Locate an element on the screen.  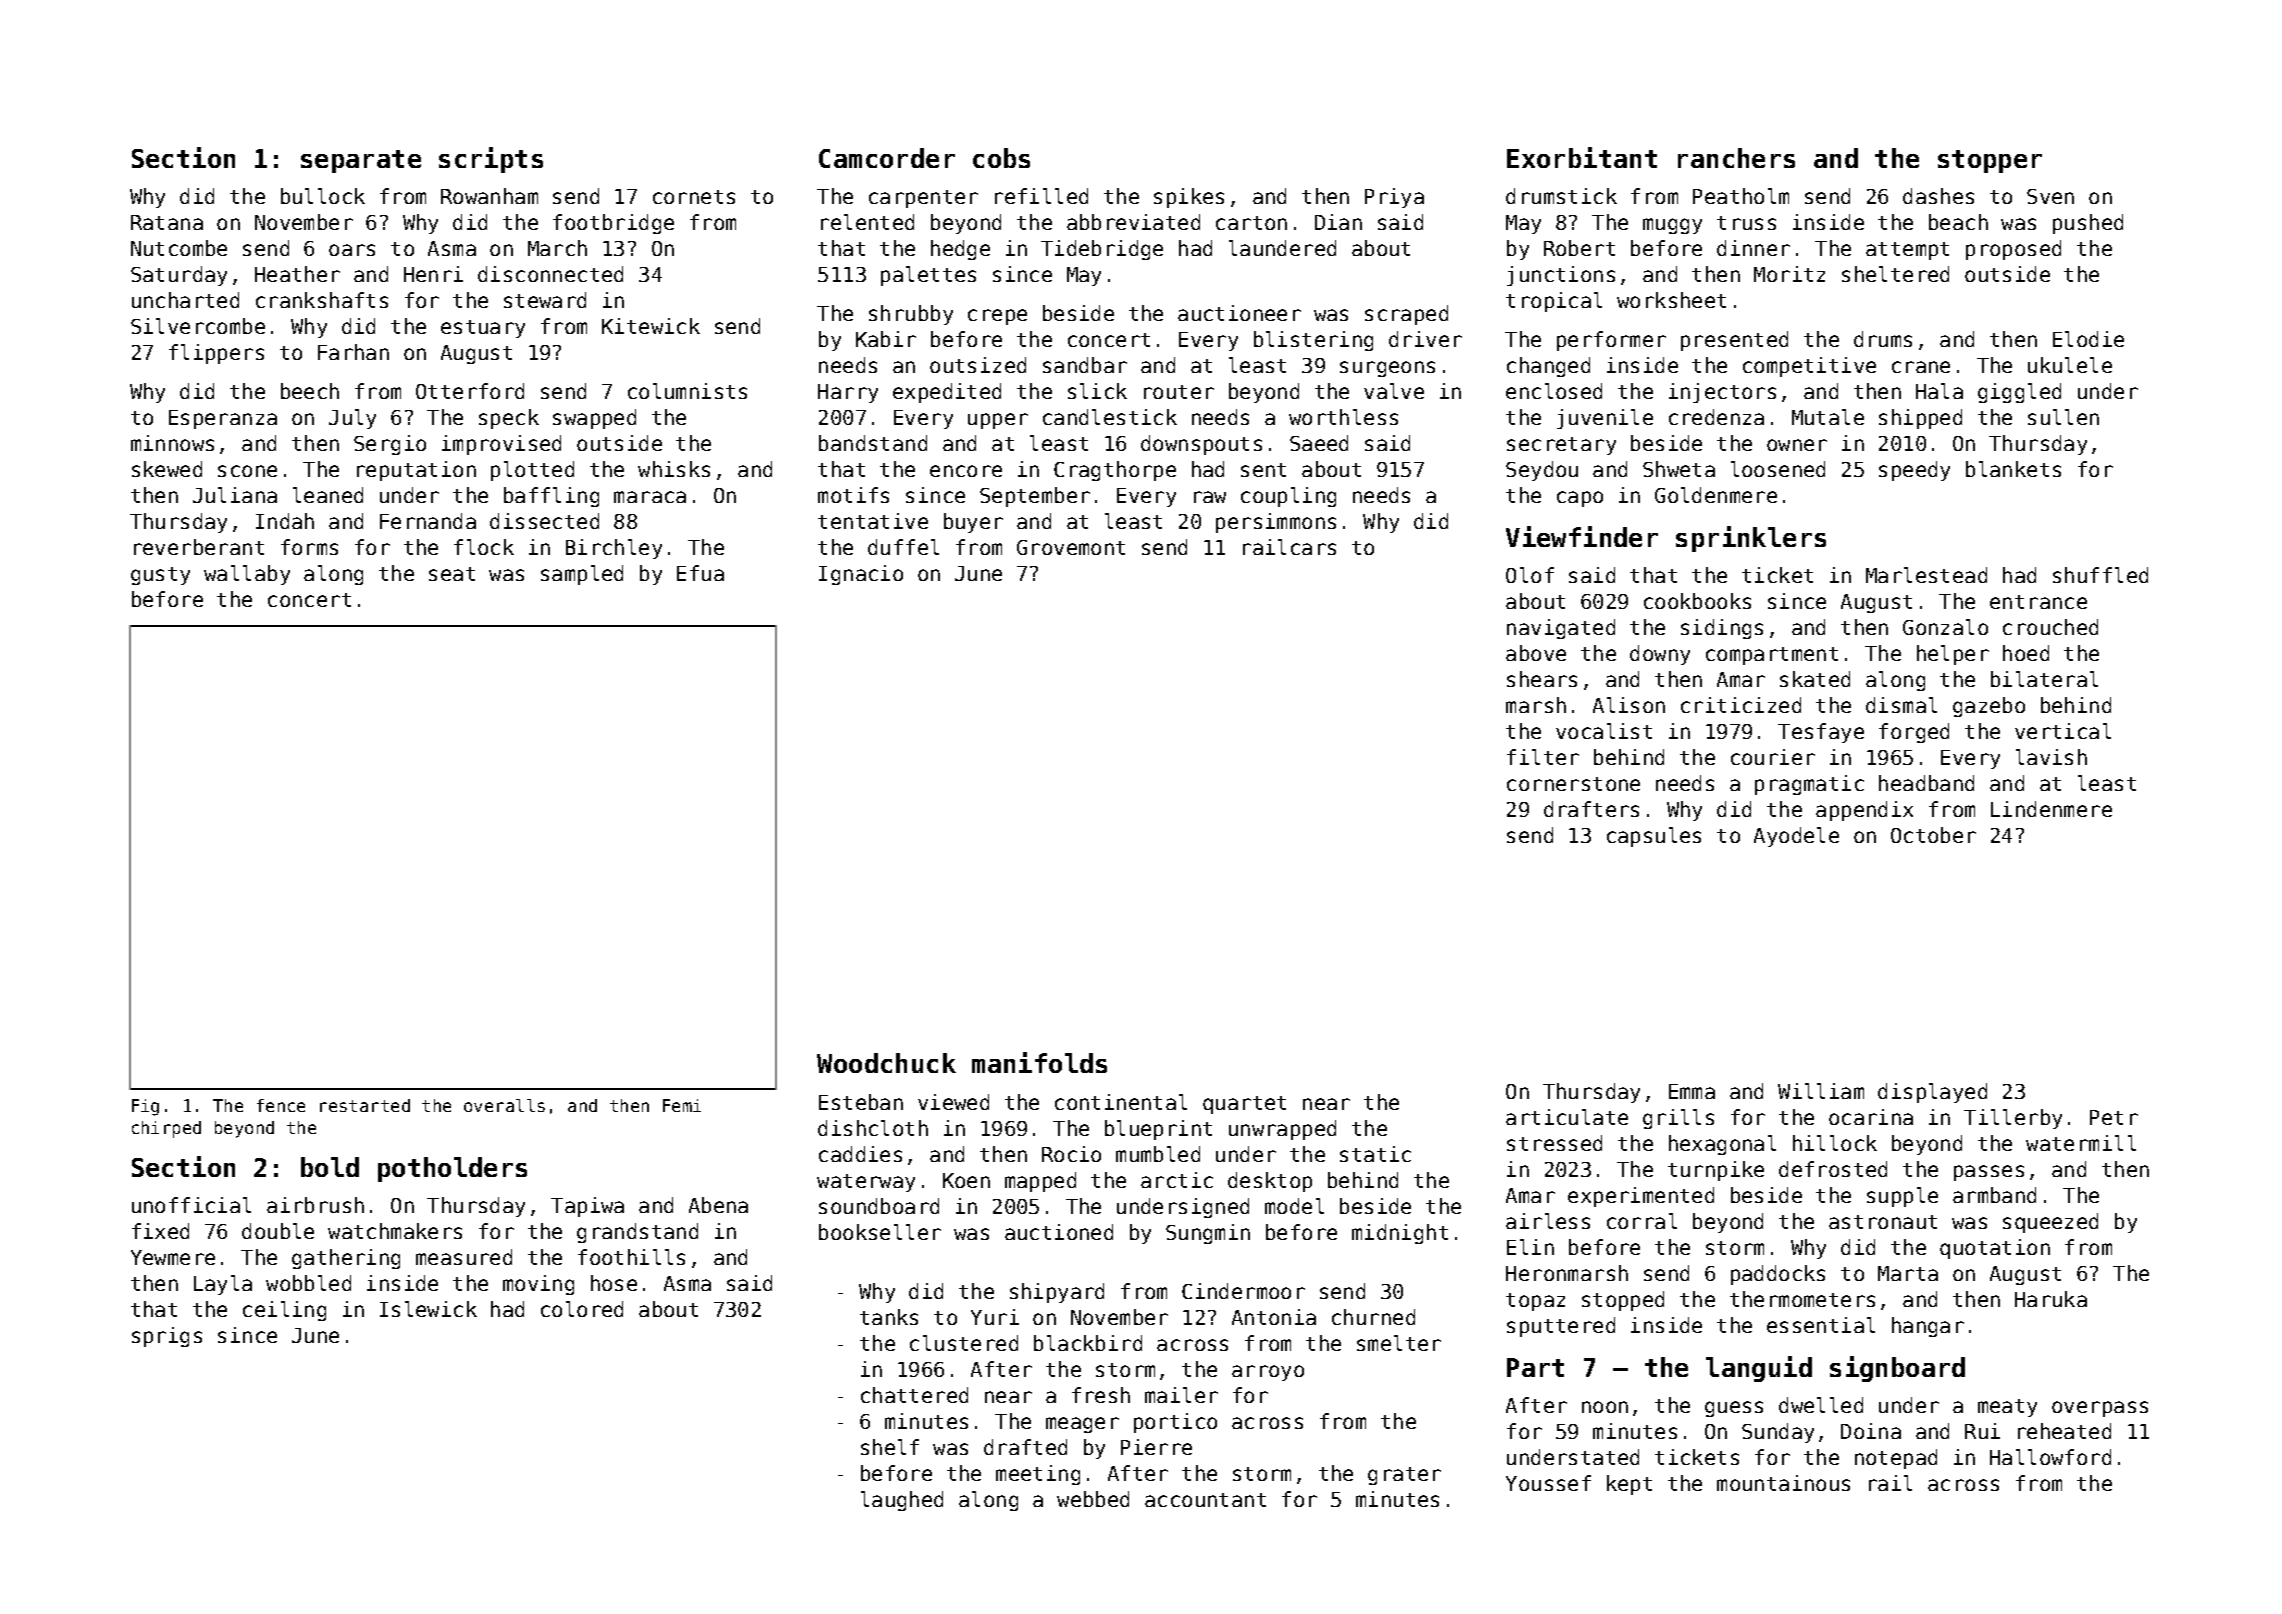
separate is located at coordinates (361, 161).
